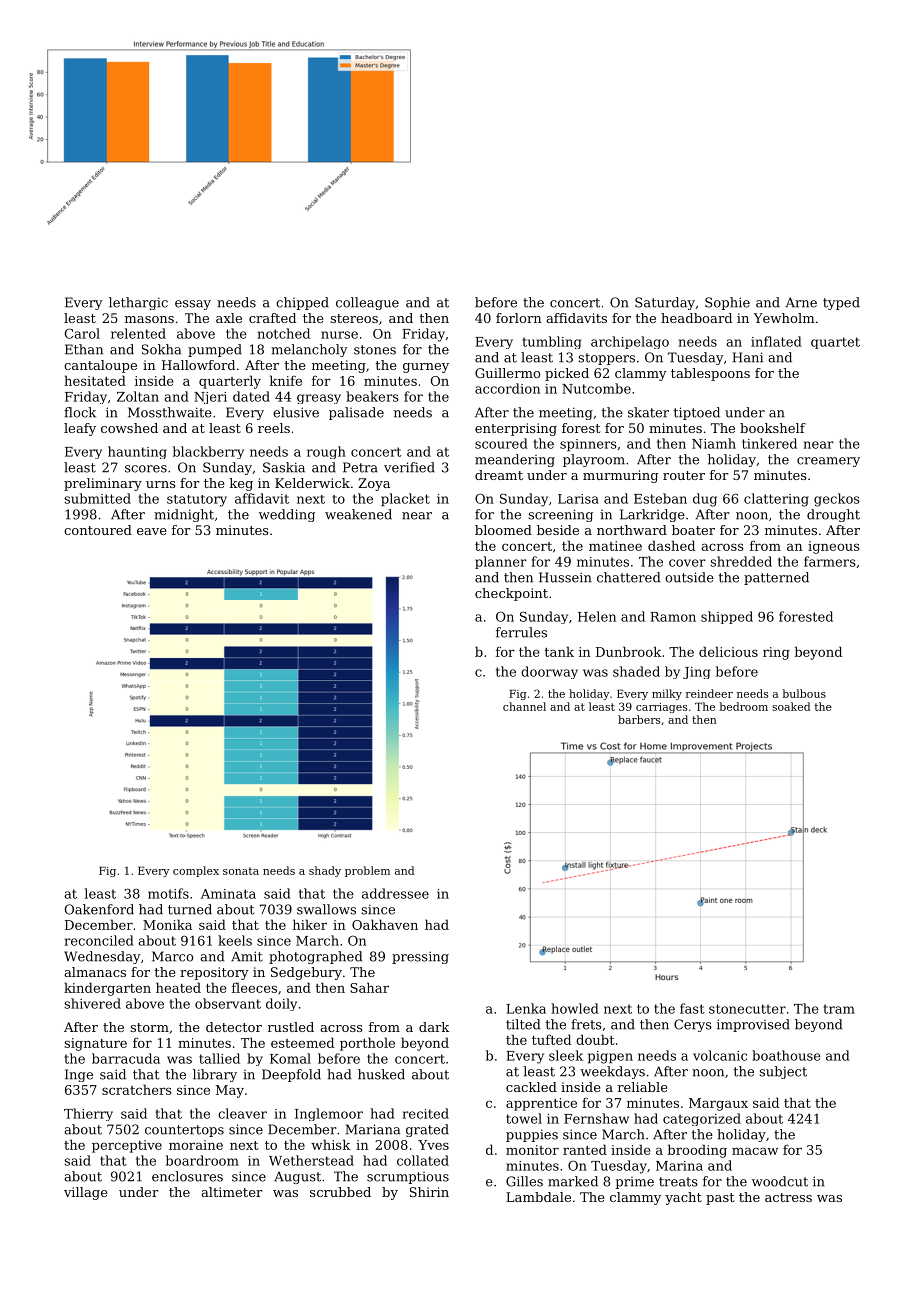 This page has height=1308, width=924. I want to click on scrubbed, so click(340, 1192).
